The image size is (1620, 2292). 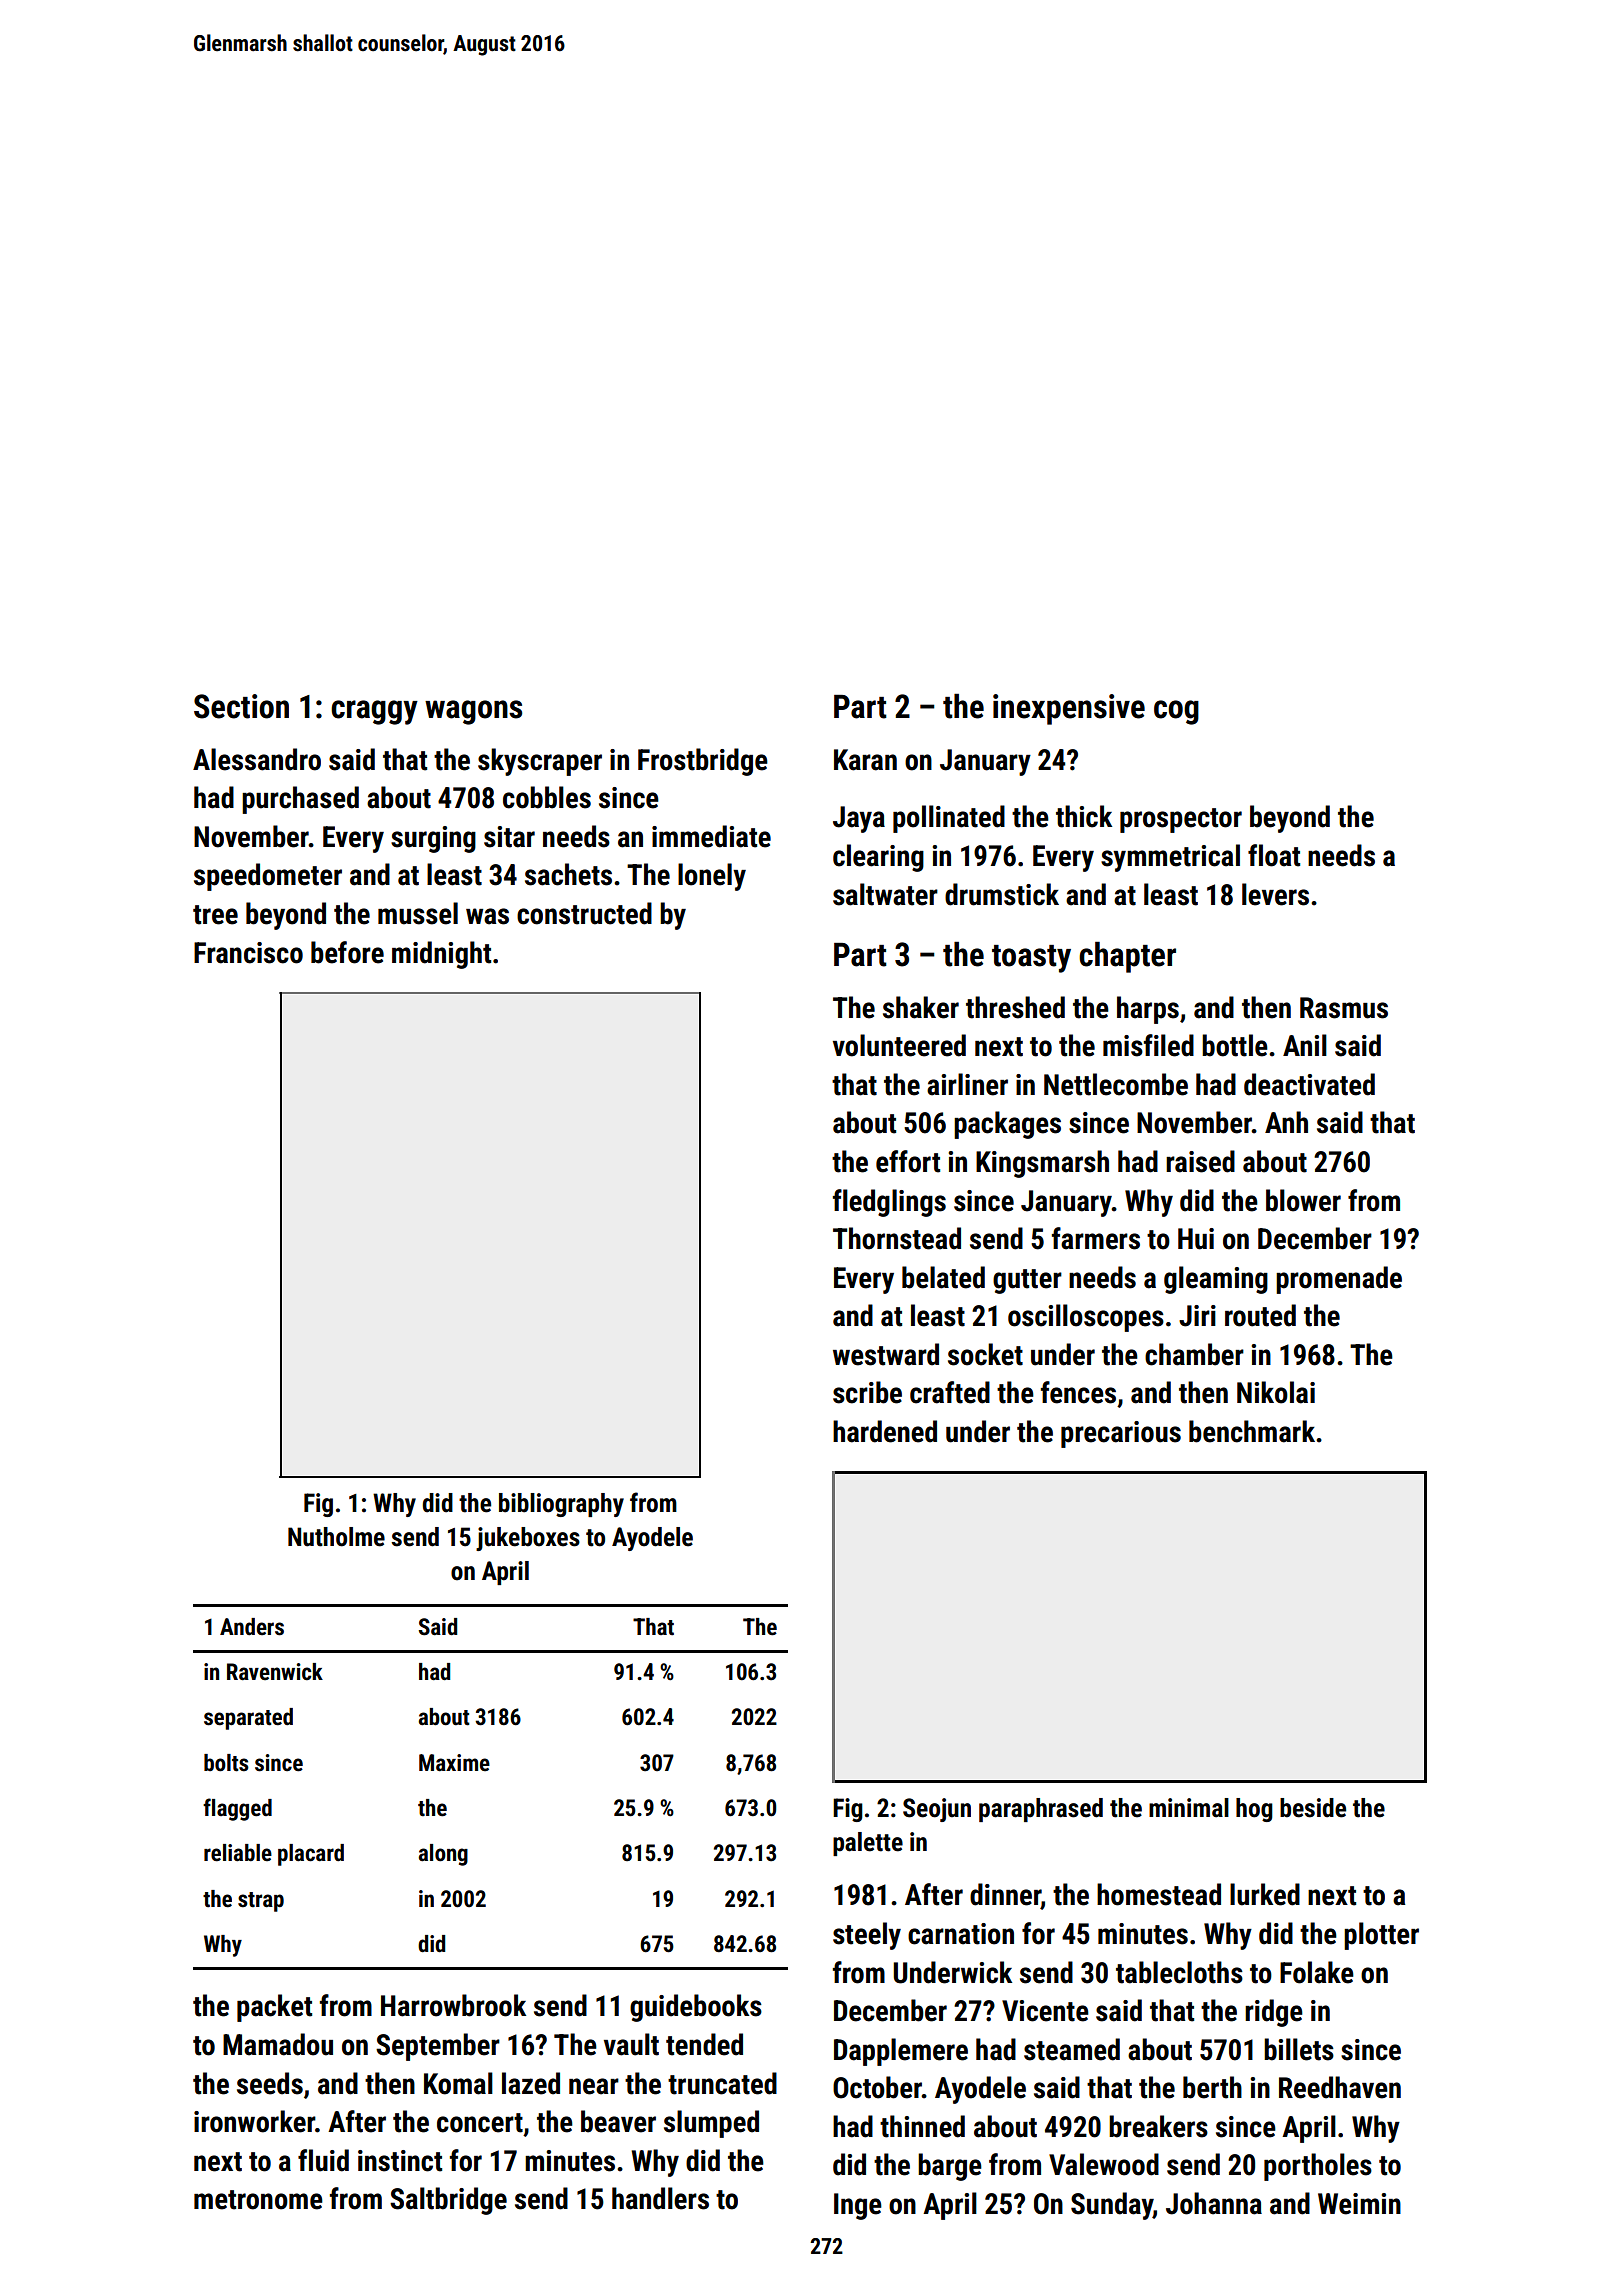 What do you see at coordinates (270, 2083) in the screenshot?
I see `seeds` at bounding box center [270, 2083].
